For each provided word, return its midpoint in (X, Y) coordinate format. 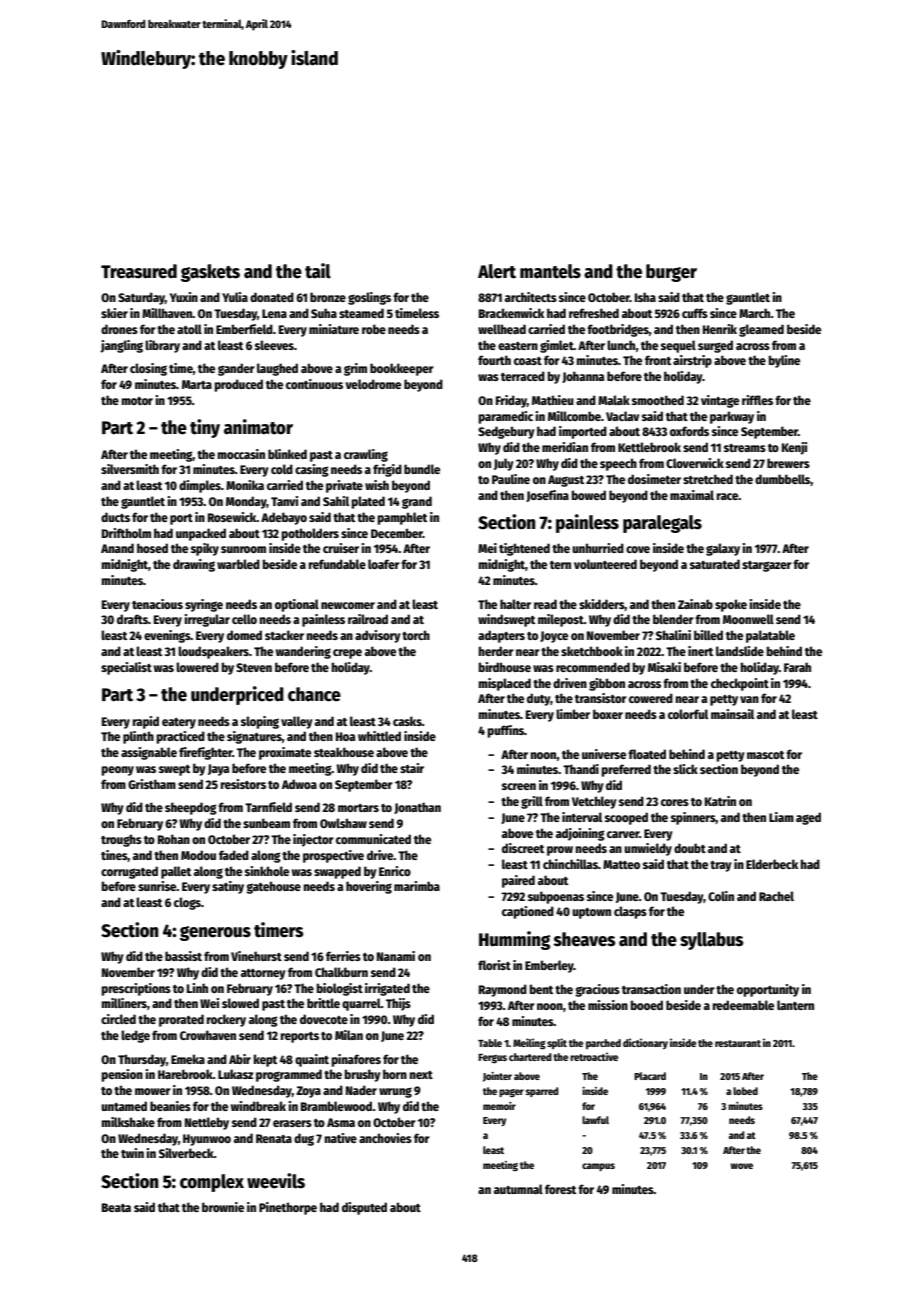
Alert (497, 271)
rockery (226, 1020)
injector (313, 840)
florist (494, 965)
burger (671, 273)
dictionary (645, 1043)
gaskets (210, 273)
